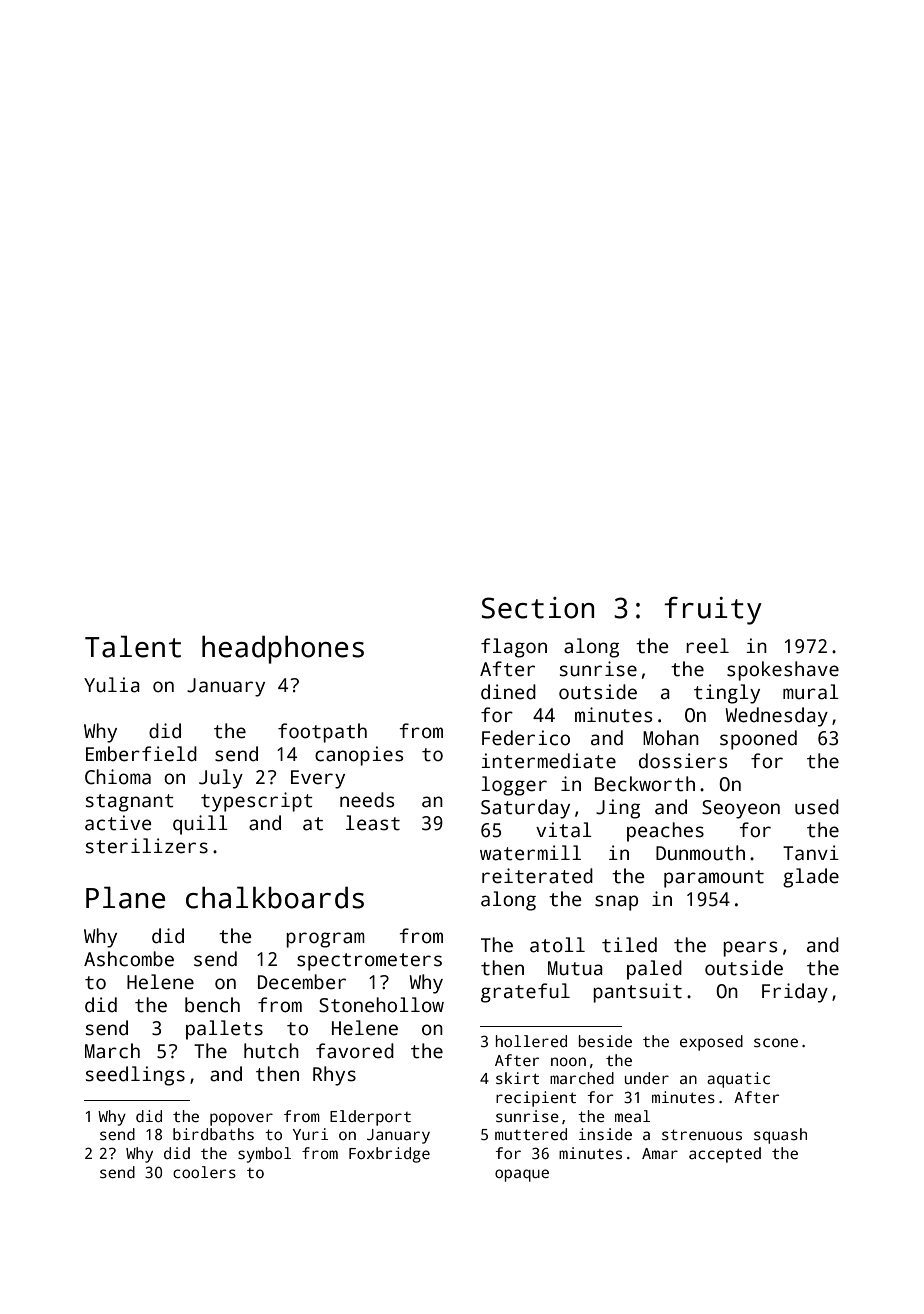 This page has width=924, height=1314. Describe the element at coordinates (713, 611) in the page. I see `fruity` at that location.
